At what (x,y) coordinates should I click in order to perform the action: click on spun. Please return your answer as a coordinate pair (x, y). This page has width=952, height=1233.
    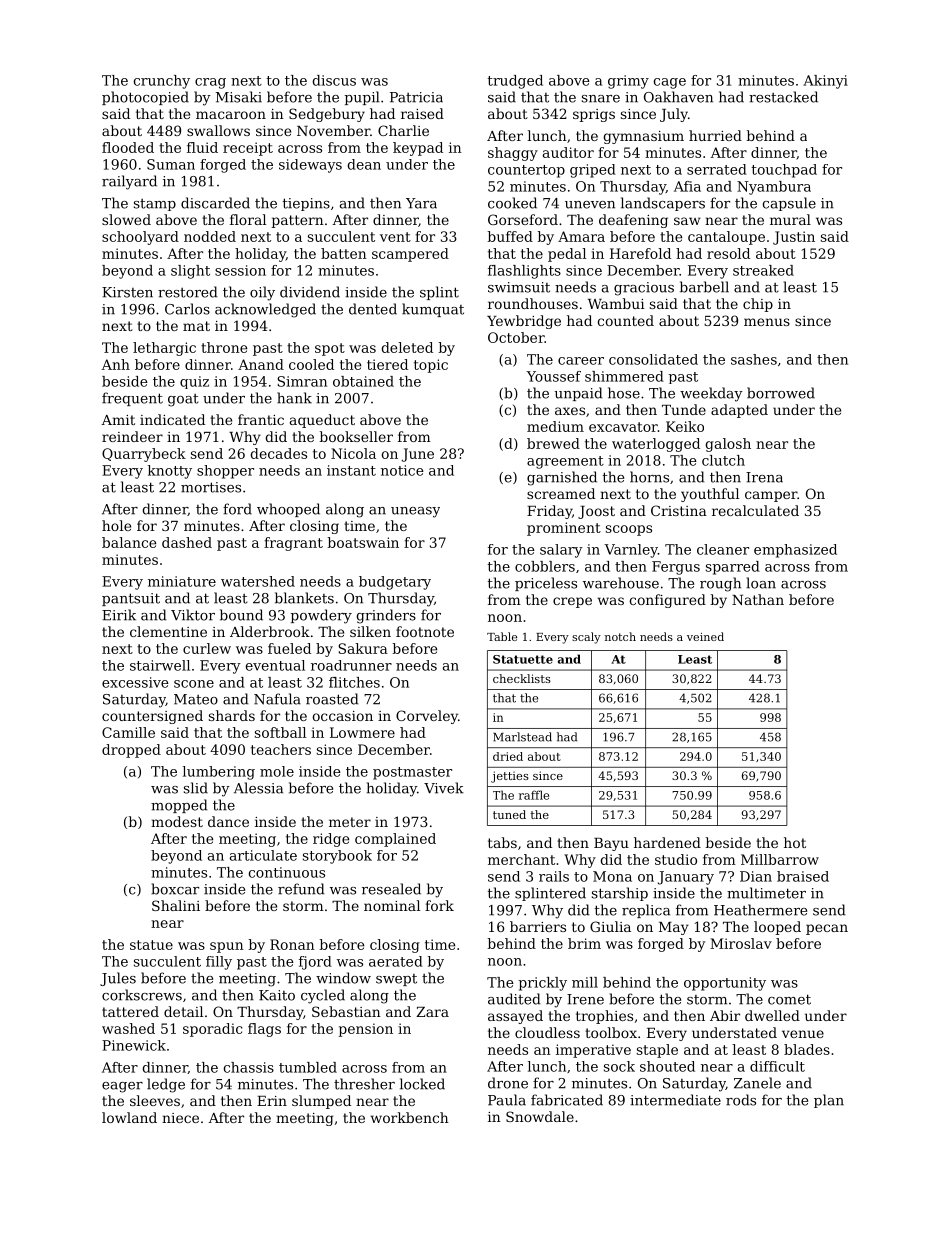
    Looking at the image, I should click on (227, 947).
